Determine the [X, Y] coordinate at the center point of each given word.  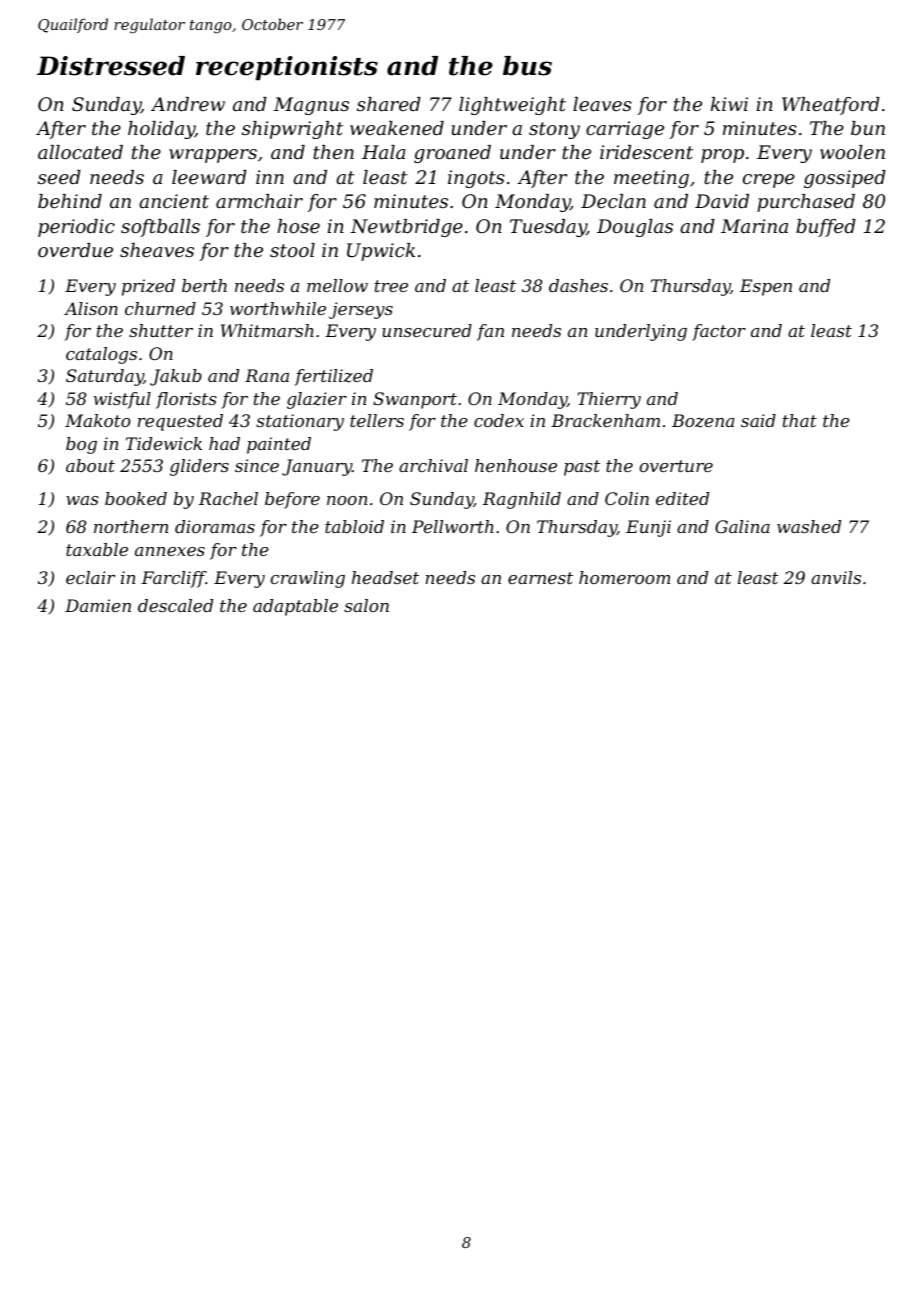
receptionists [287, 68]
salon [366, 605]
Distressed [111, 66]
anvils [836, 577]
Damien [98, 605]
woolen [852, 152]
